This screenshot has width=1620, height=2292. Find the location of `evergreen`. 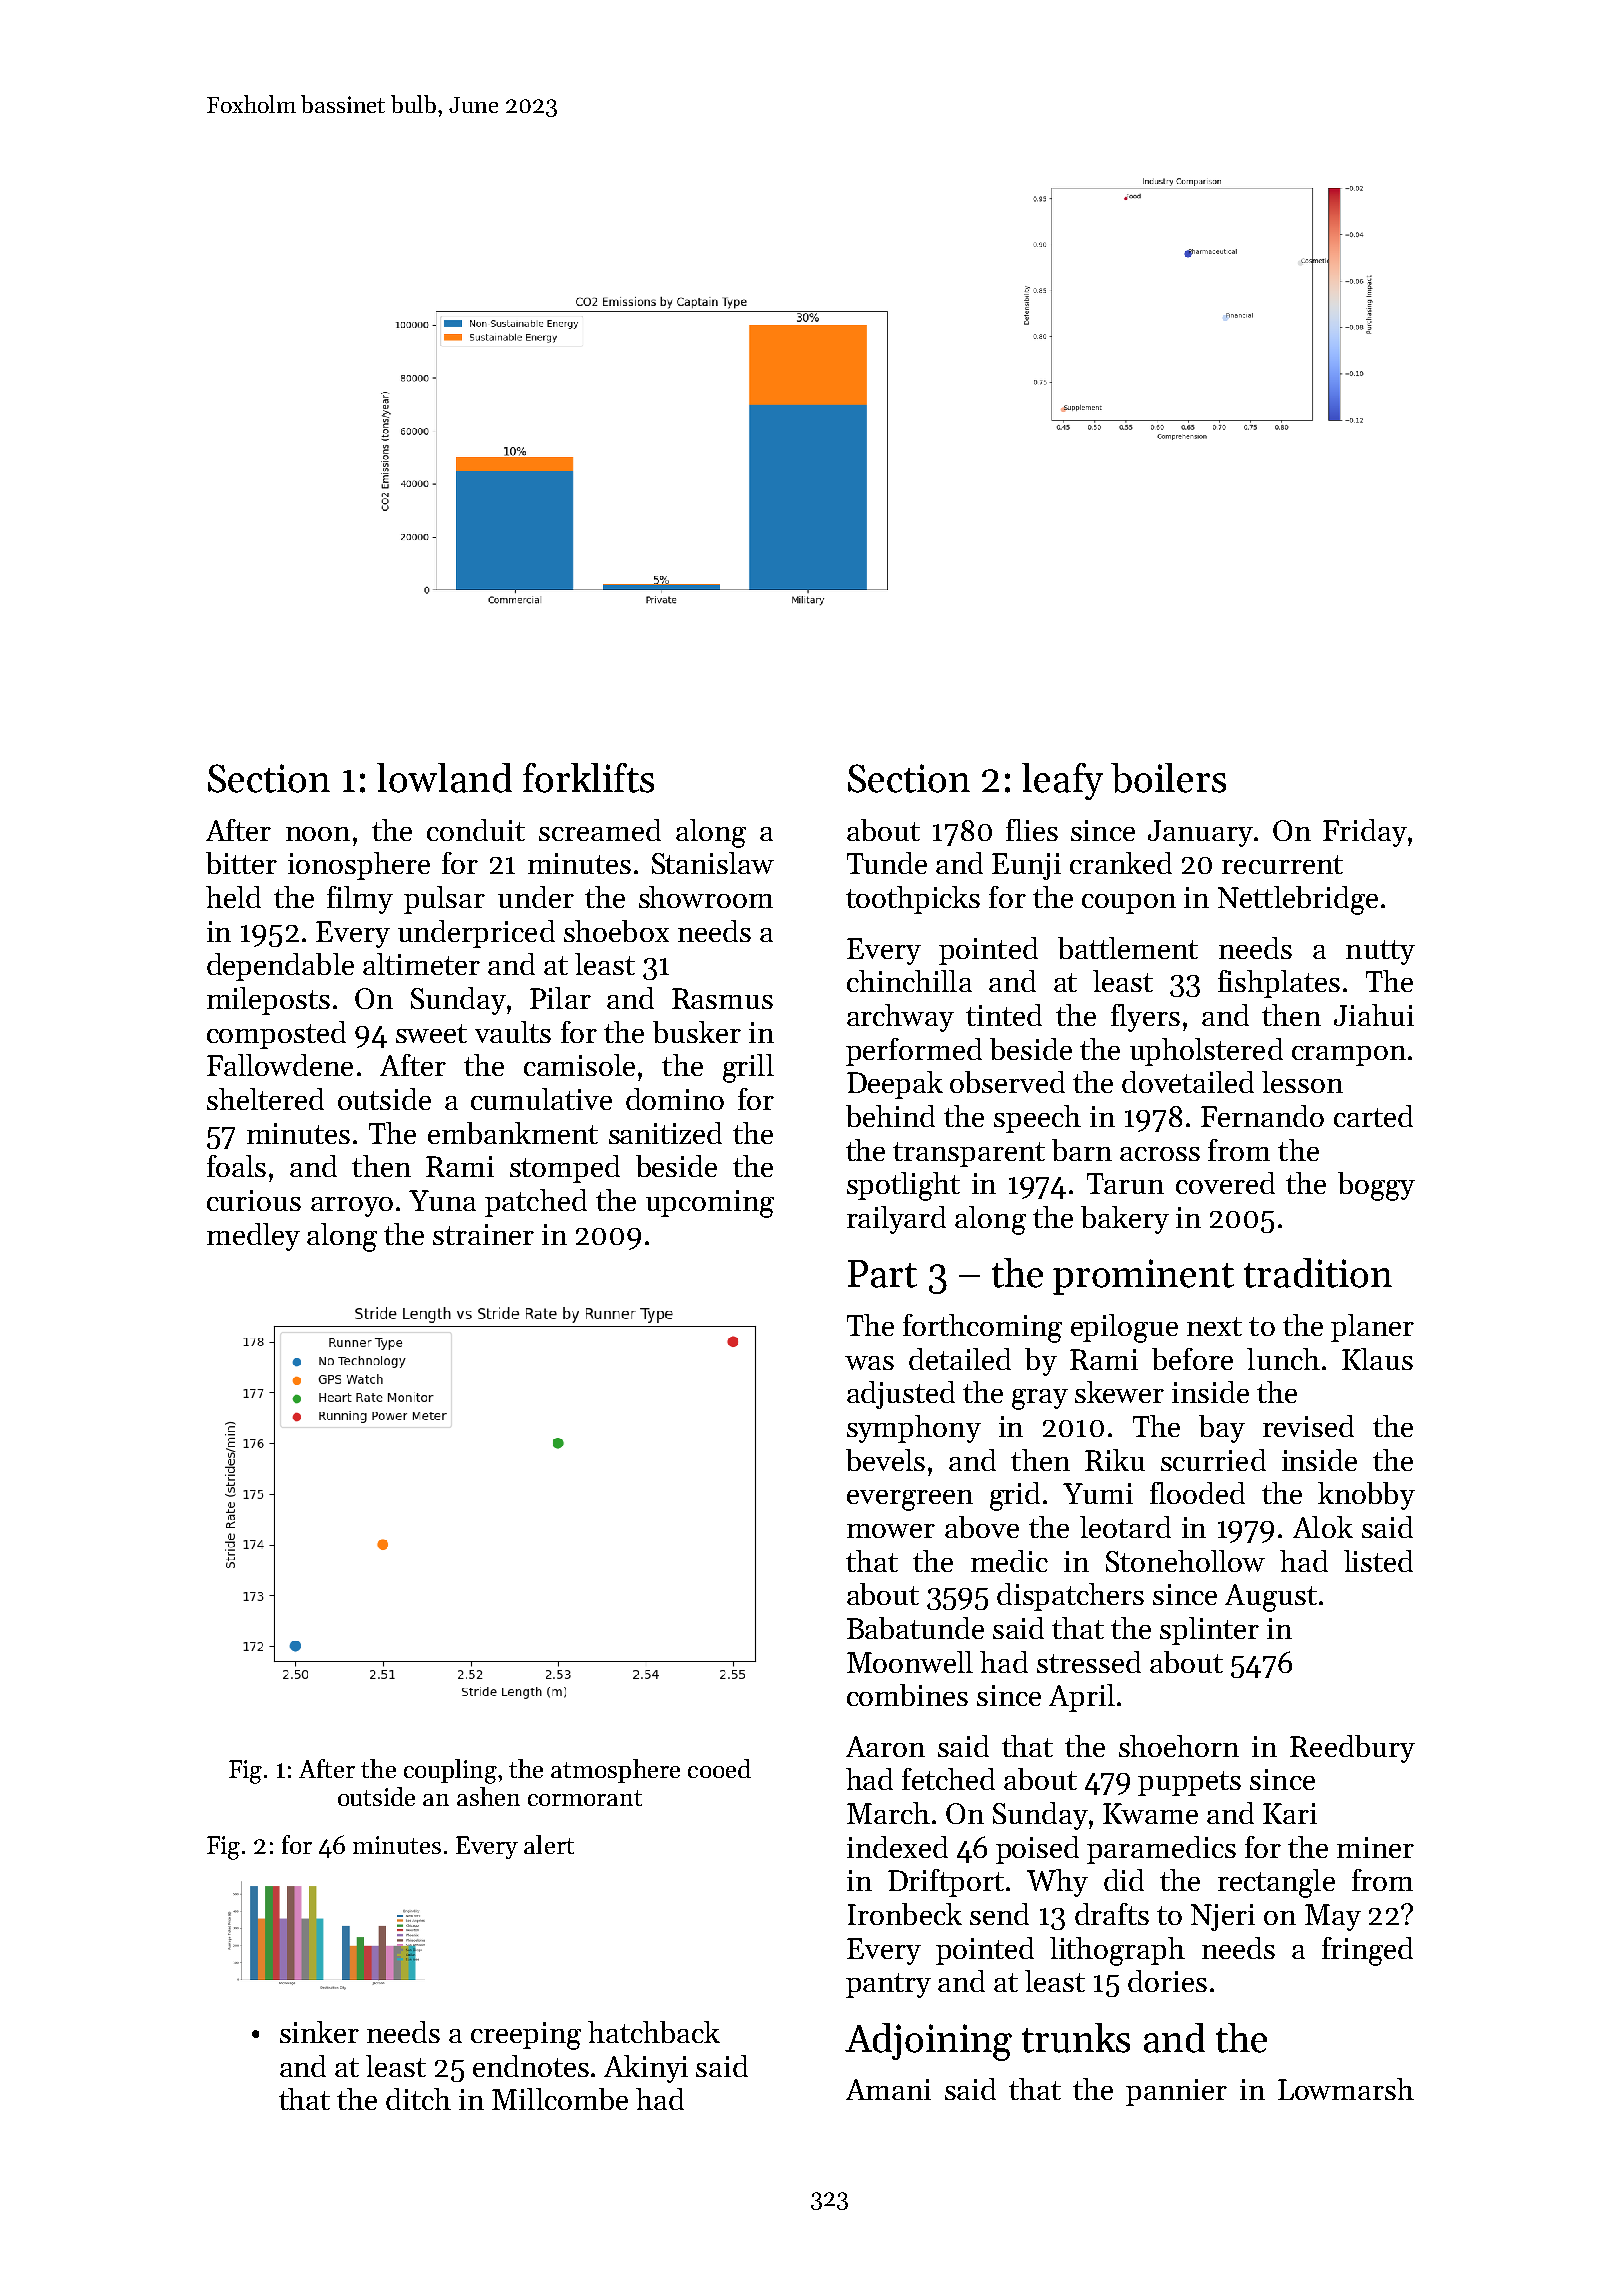

evergreen is located at coordinates (910, 1500).
